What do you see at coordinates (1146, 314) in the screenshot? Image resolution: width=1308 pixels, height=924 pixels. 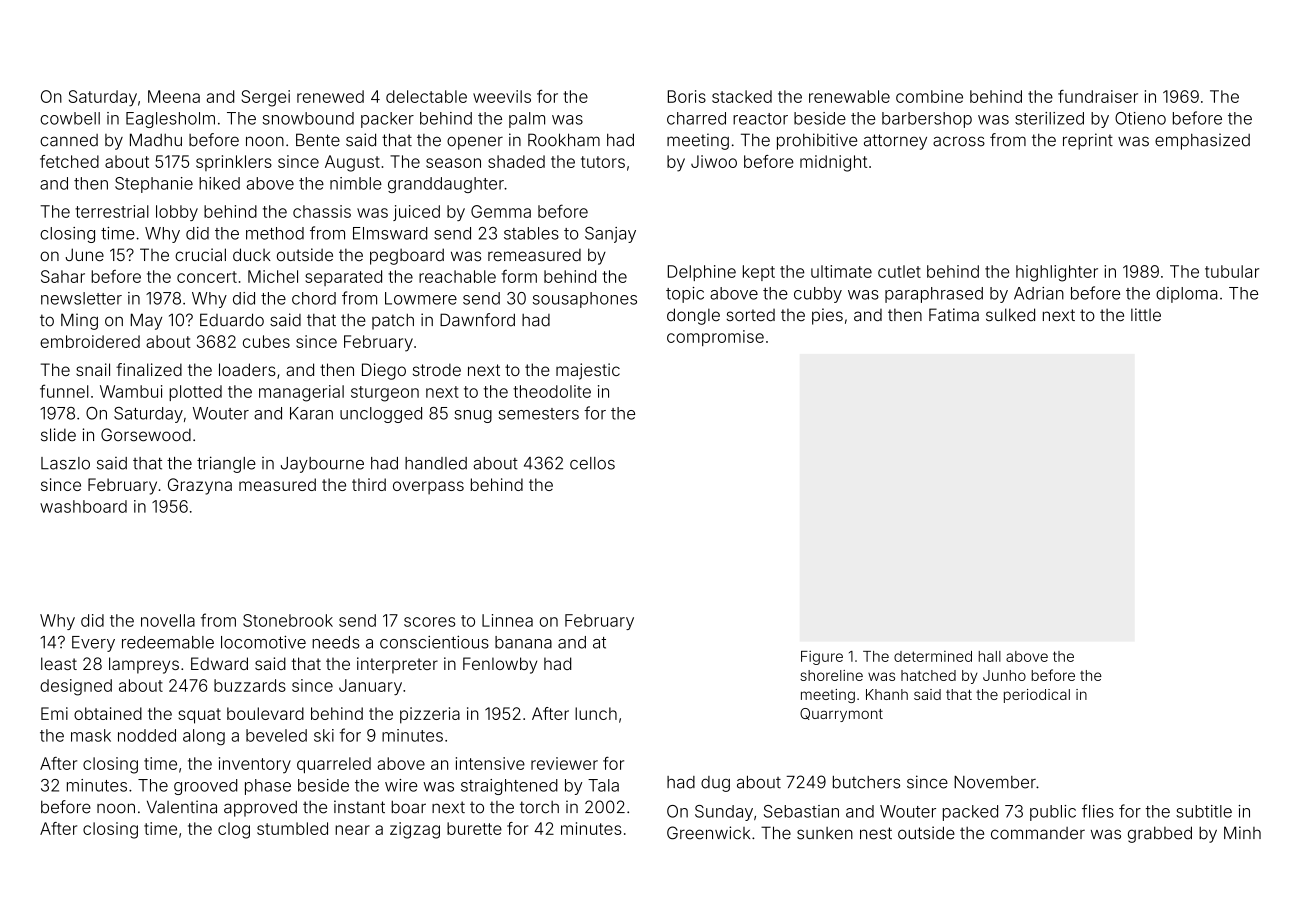 I see `little` at bounding box center [1146, 314].
